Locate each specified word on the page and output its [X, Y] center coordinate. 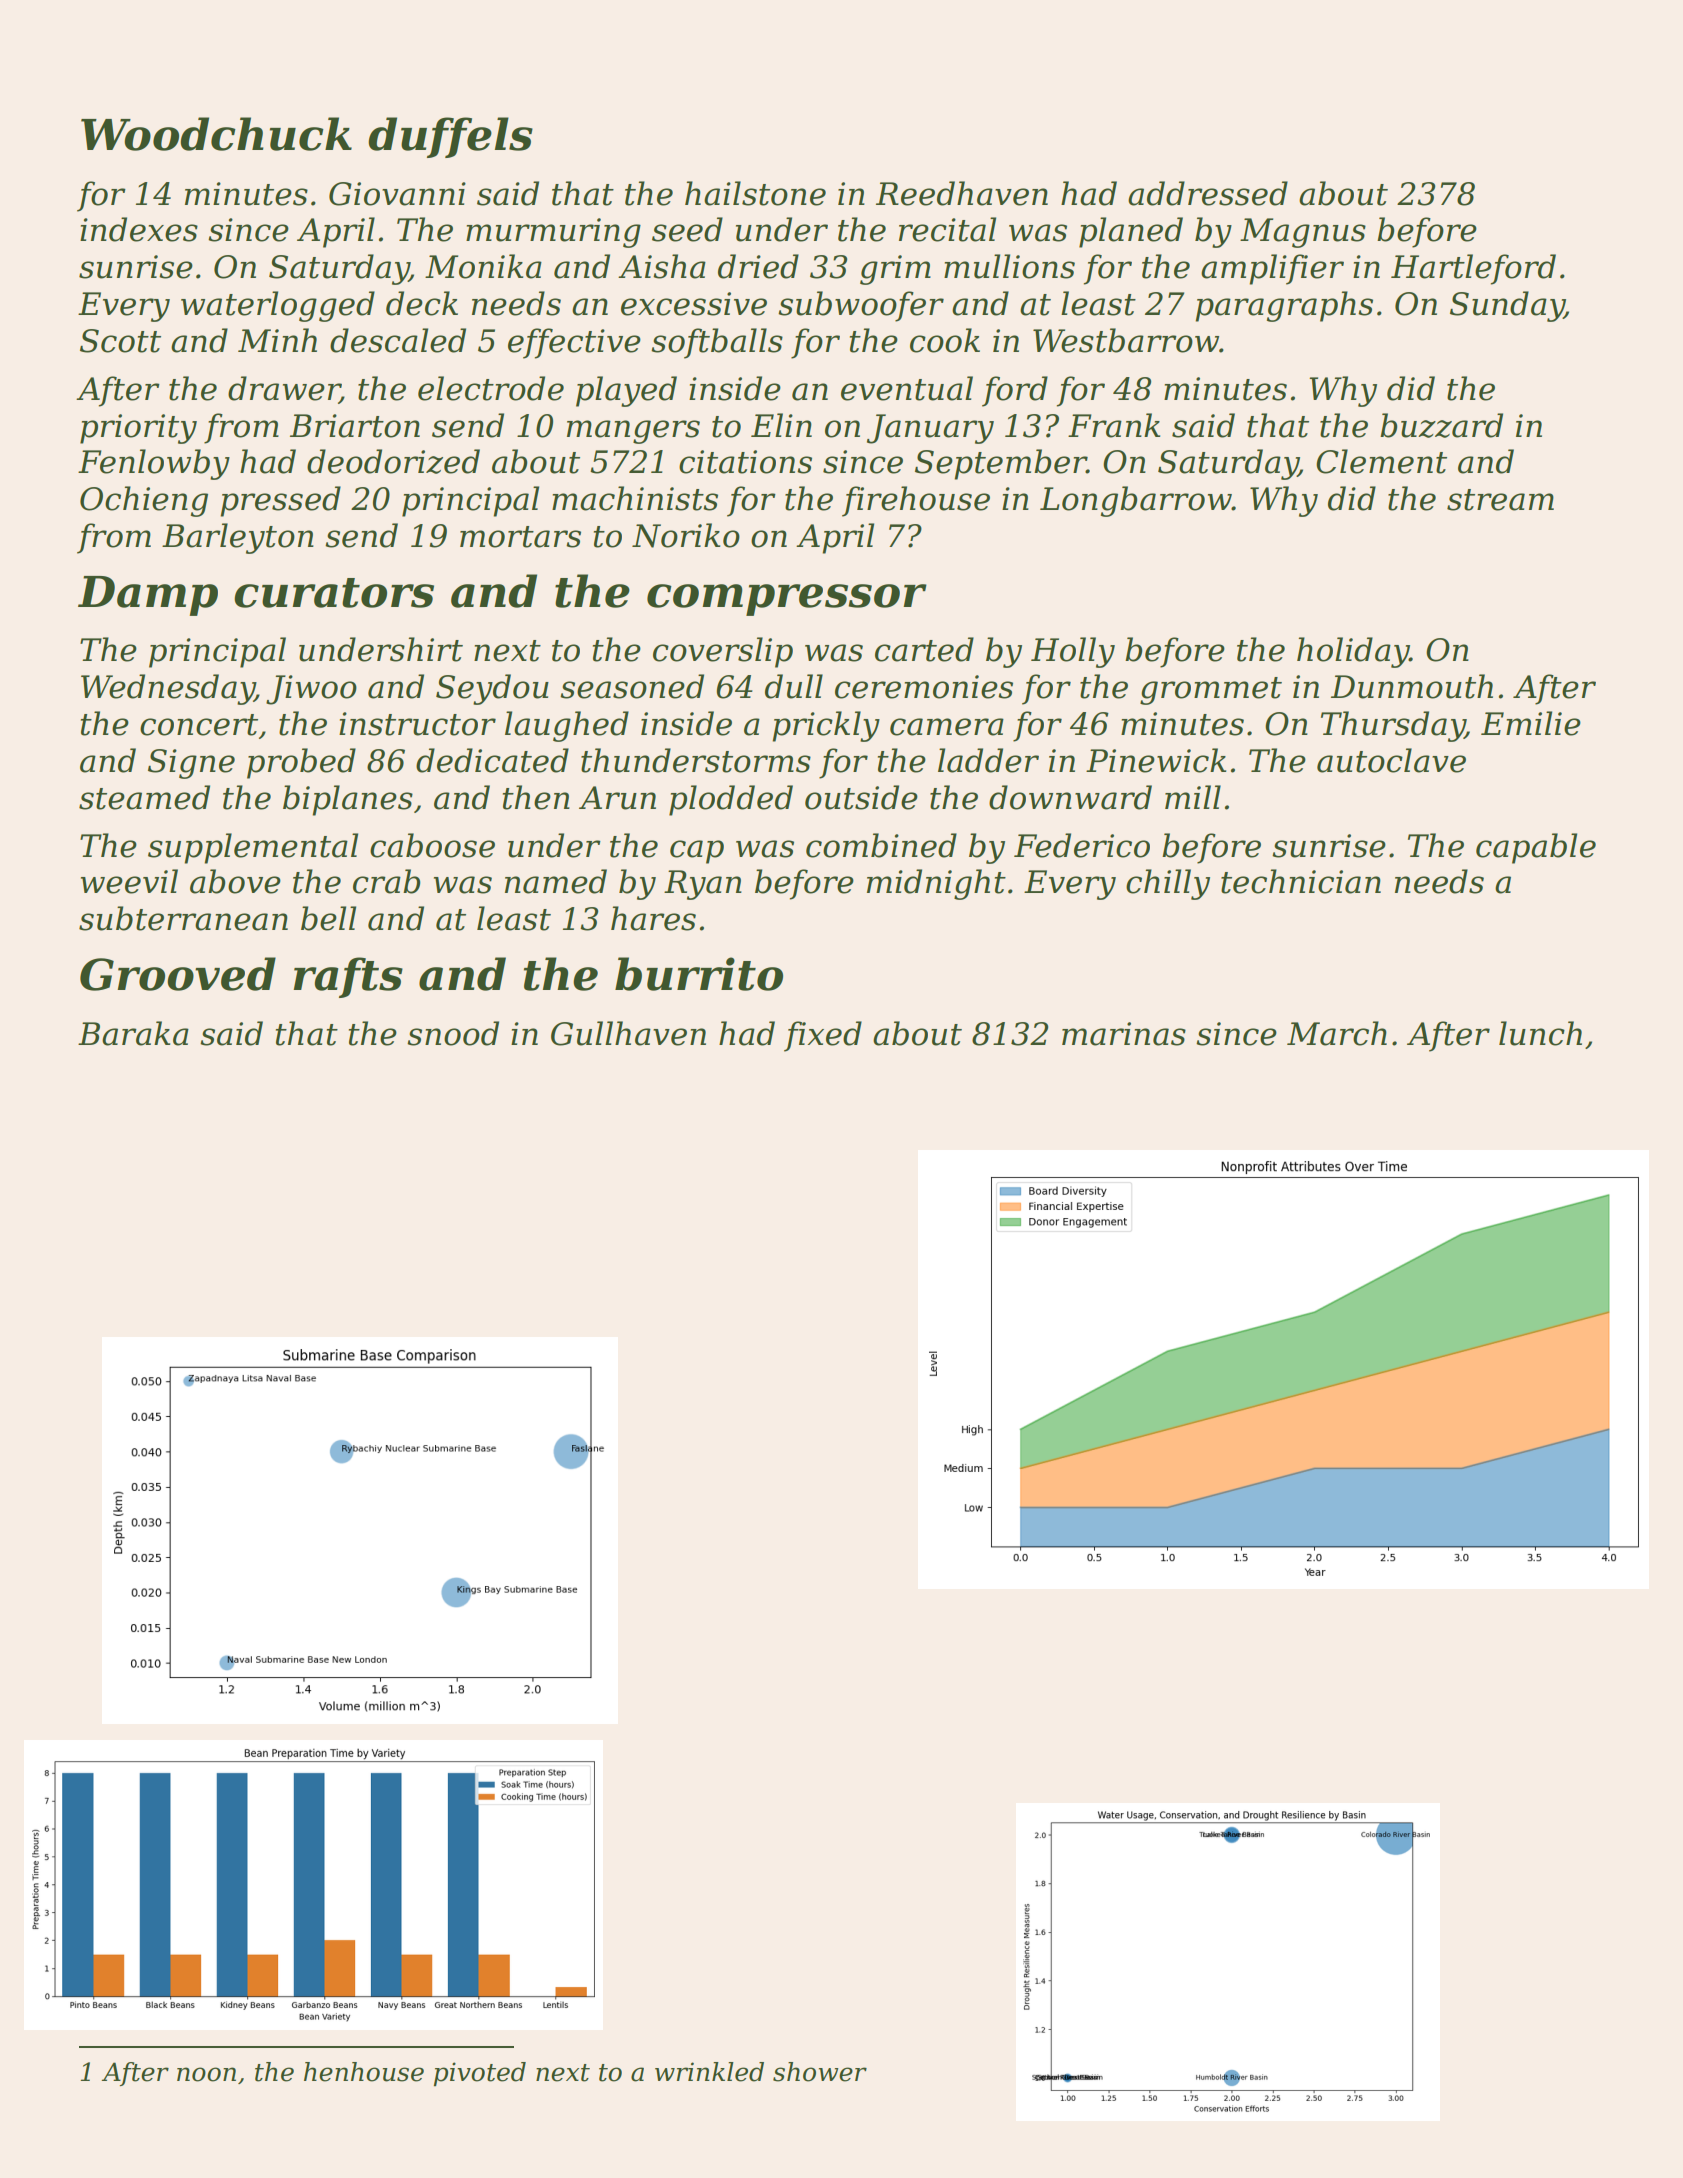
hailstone [755, 193]
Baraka [133, 1033]
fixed [823, 1036]
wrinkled [709, 2072]
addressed [1208, 193]
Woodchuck [216, 134]
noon [206, 2074]
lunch [1540, 1033]
